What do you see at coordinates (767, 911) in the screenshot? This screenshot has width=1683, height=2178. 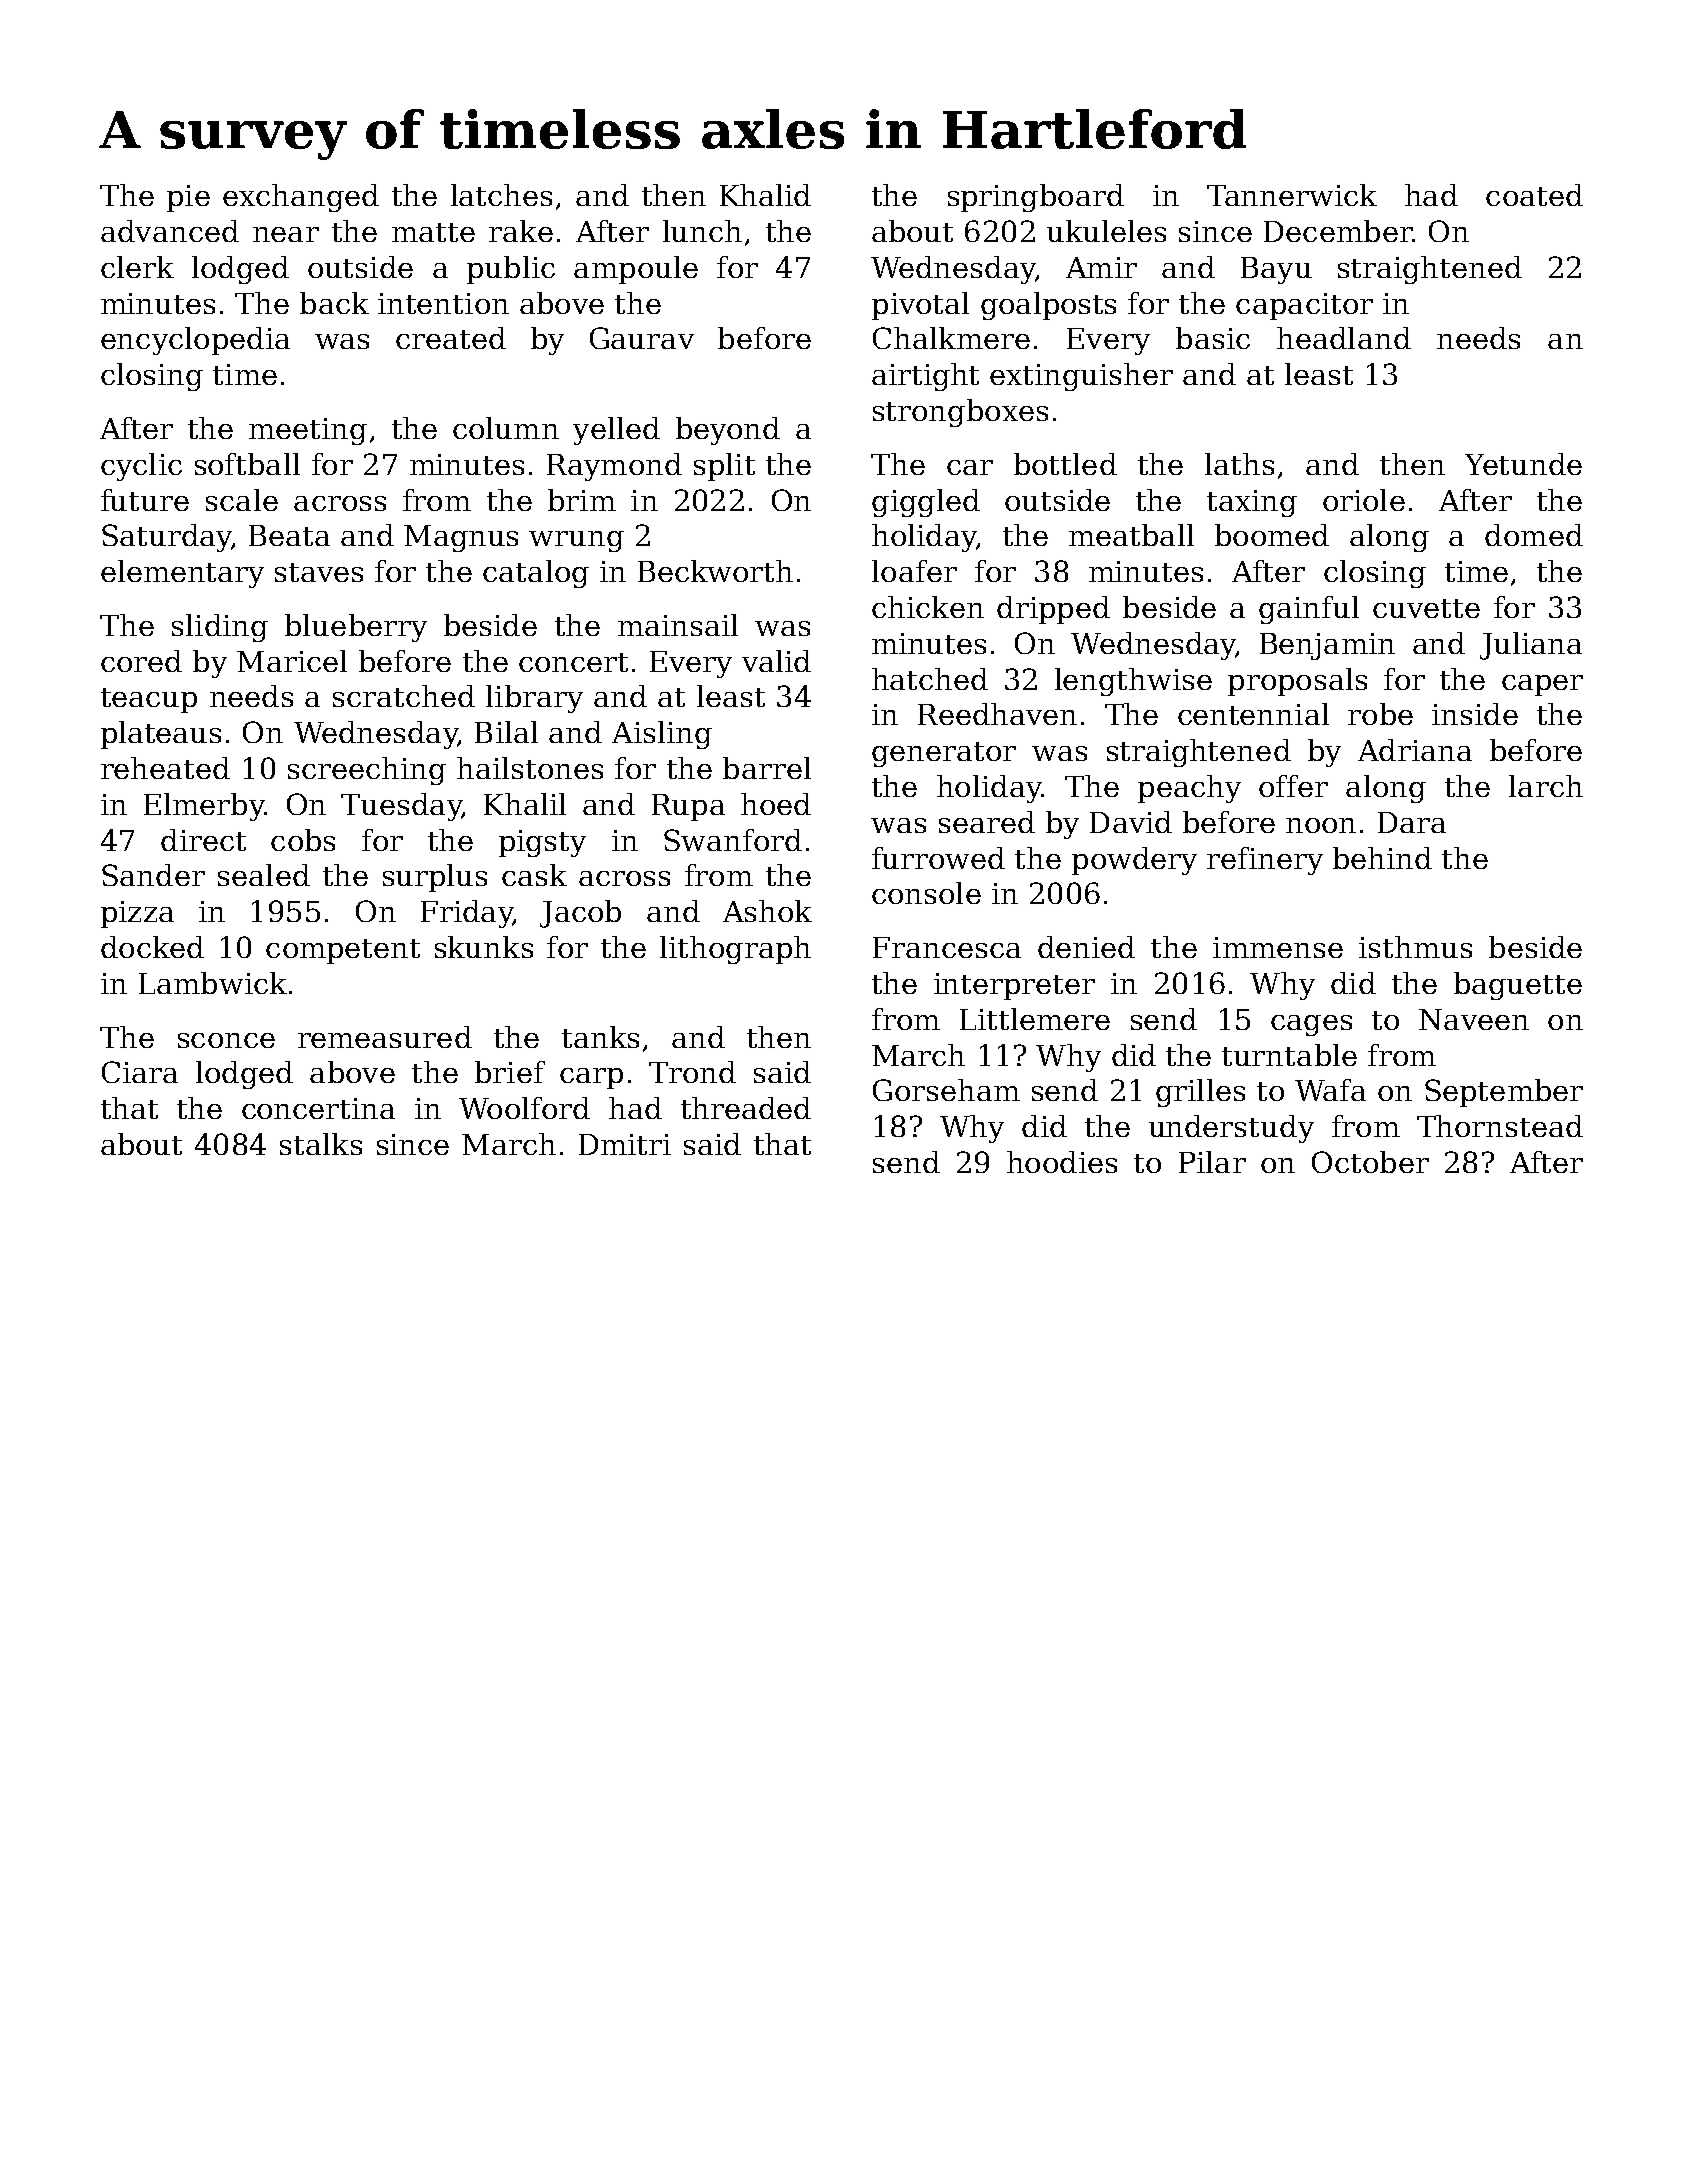 I see `Ashok` at bounding box center [767, 911].
